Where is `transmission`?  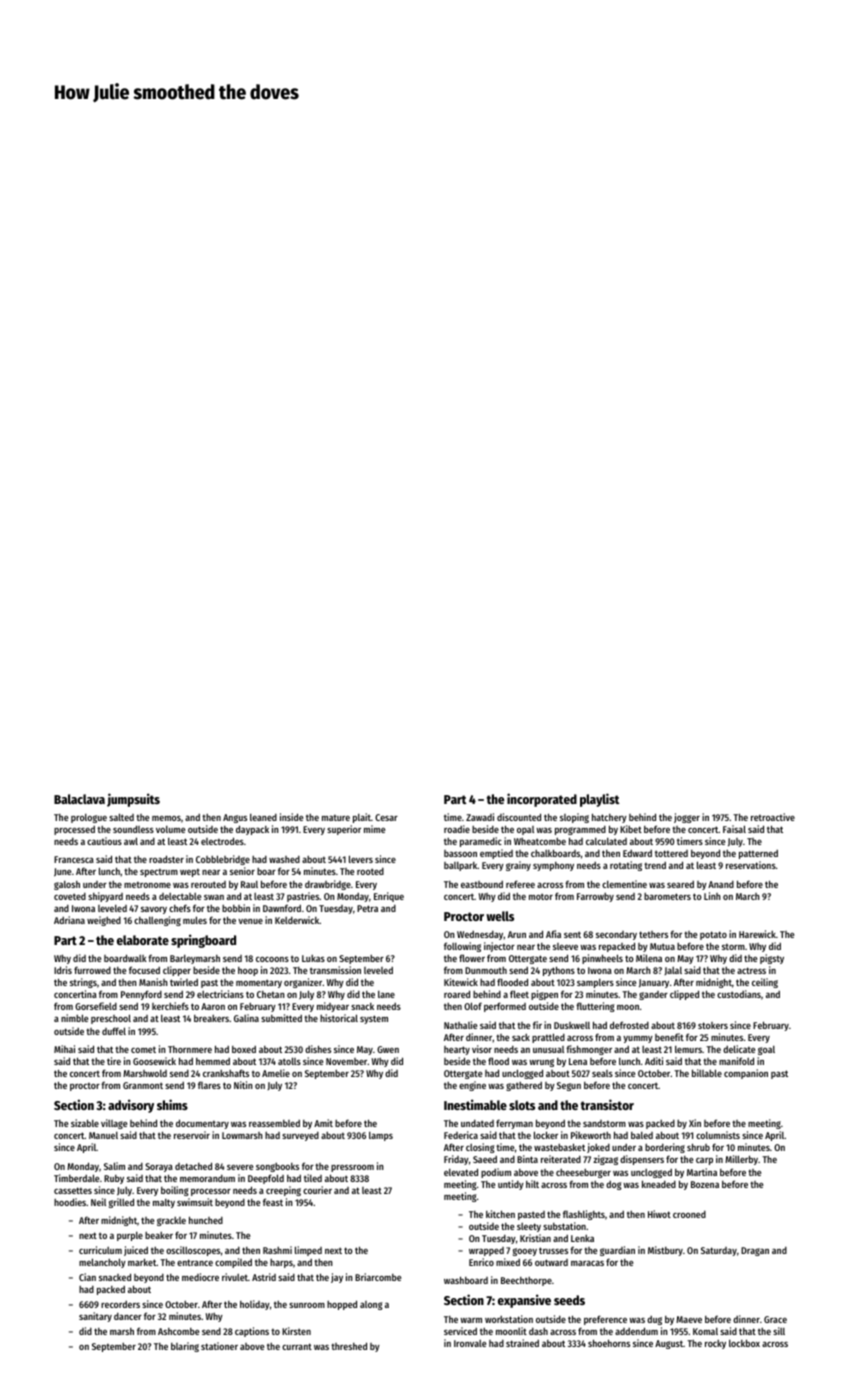 transmission is located at coordinates (335, 970).
